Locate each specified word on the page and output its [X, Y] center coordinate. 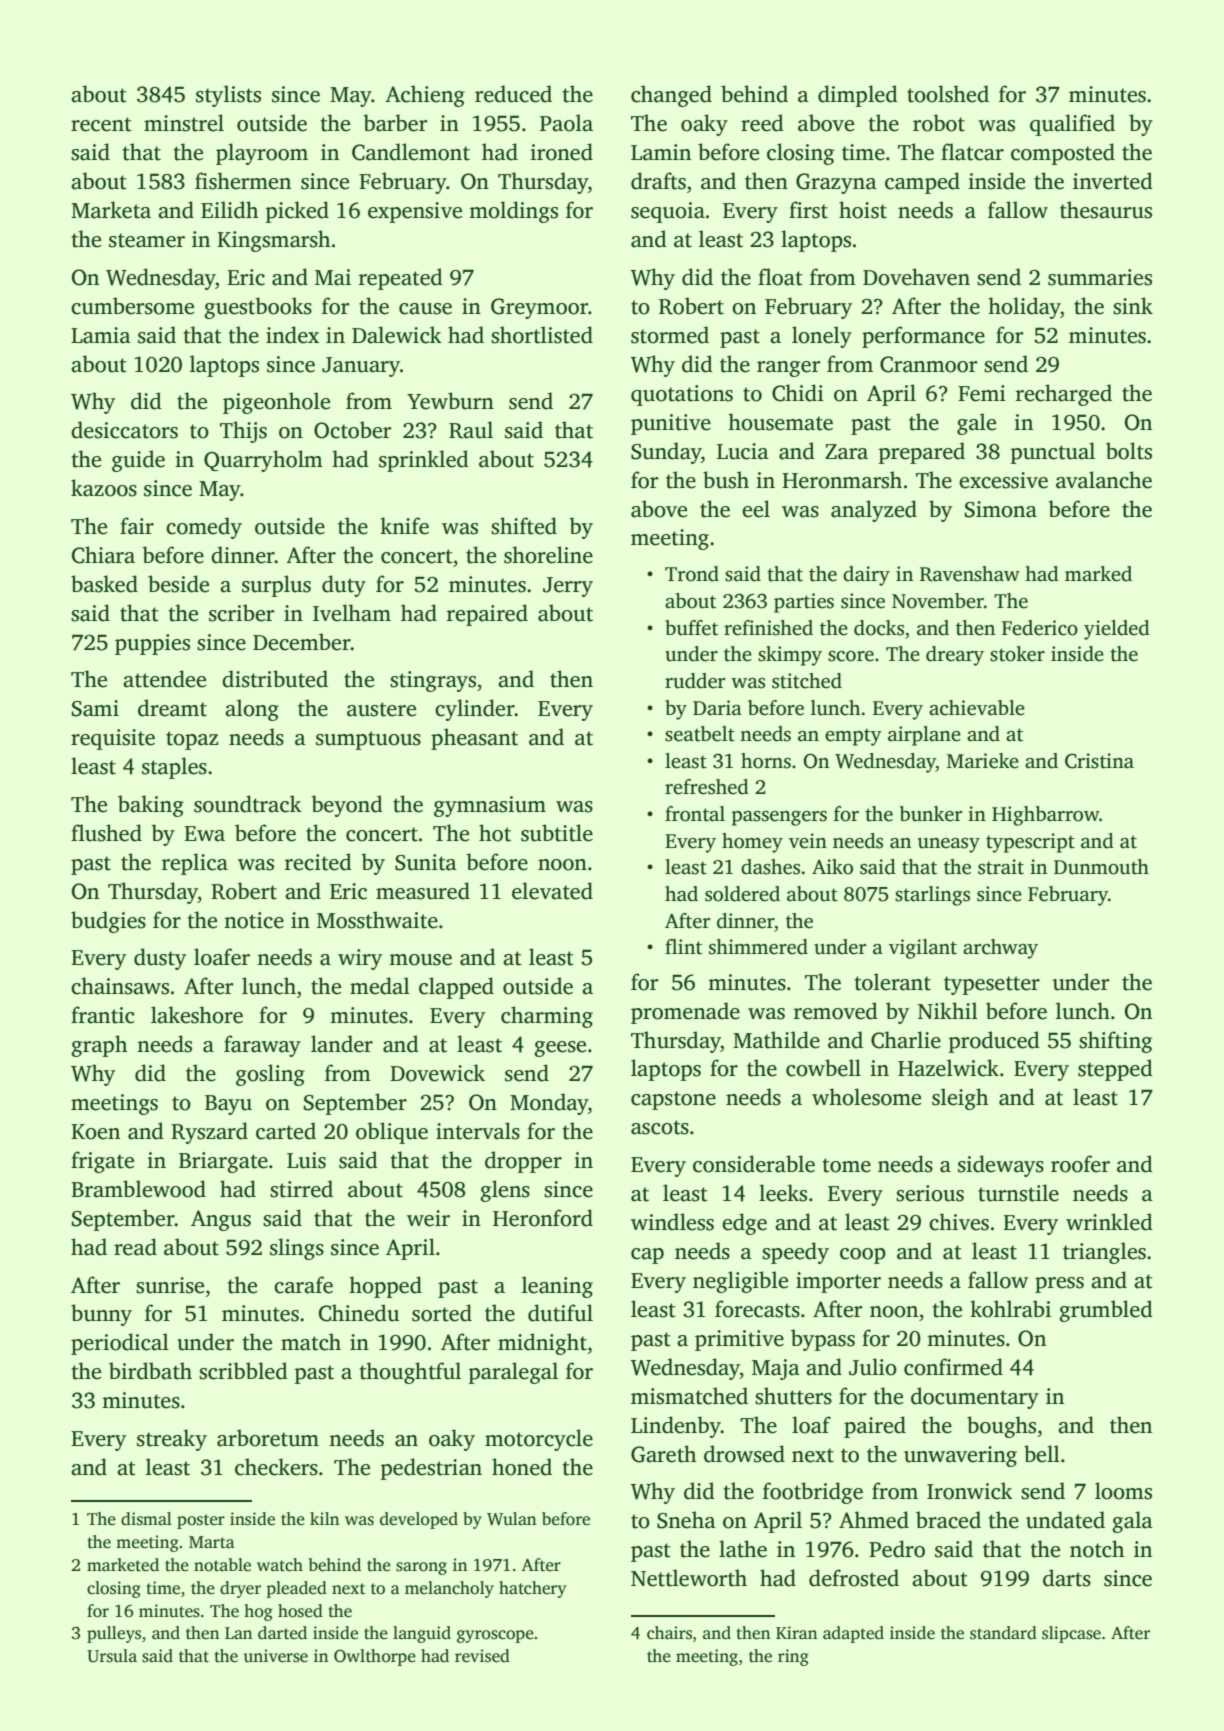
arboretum [268, 1438]
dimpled [858, 96]
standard [1003, 1633]
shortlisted [542, 335]
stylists [228, 96]
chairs [669, 1633]
